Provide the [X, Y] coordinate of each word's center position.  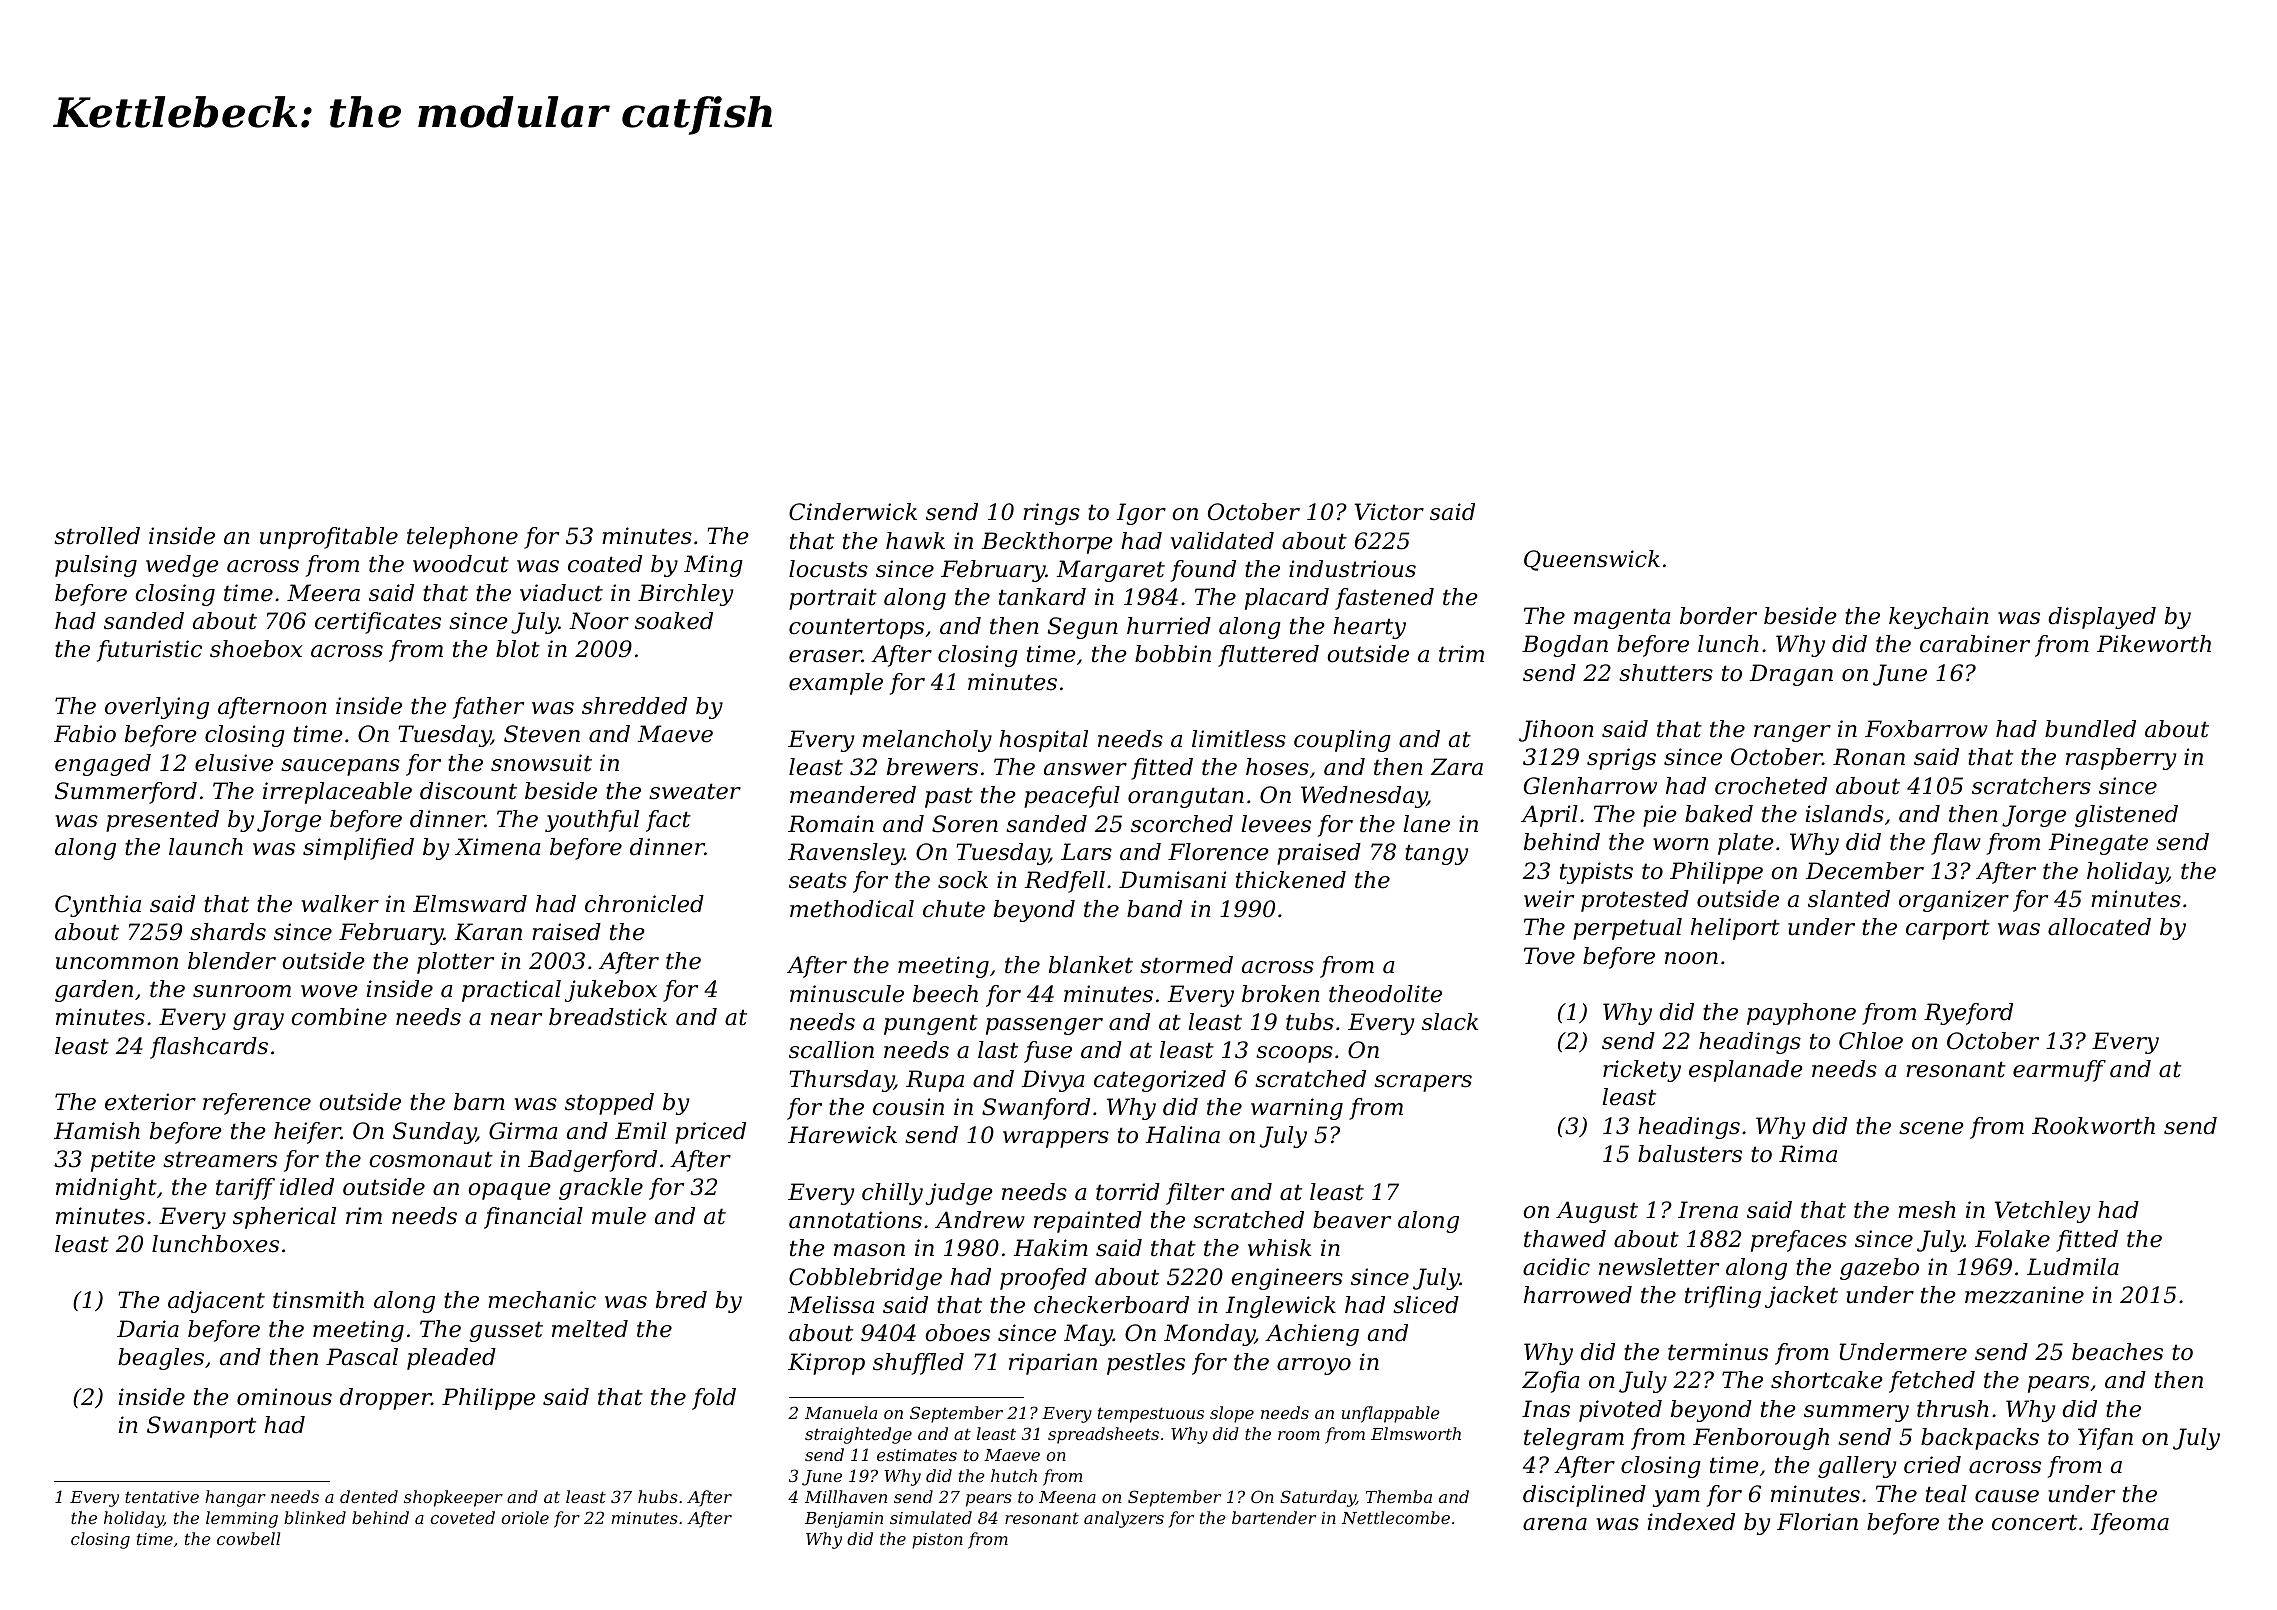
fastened [1384, 599]
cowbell [248, 1538]
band [1154, 909]
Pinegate [2098, 844]
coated [605, 564]
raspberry [2121, 759]
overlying [157, 708]
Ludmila [2073, 1267]
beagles [161, 1359]
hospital [1043, 741]
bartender [1274, 1517]
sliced [1426, 1305]
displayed [2102, 618]
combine [339, 1017]
